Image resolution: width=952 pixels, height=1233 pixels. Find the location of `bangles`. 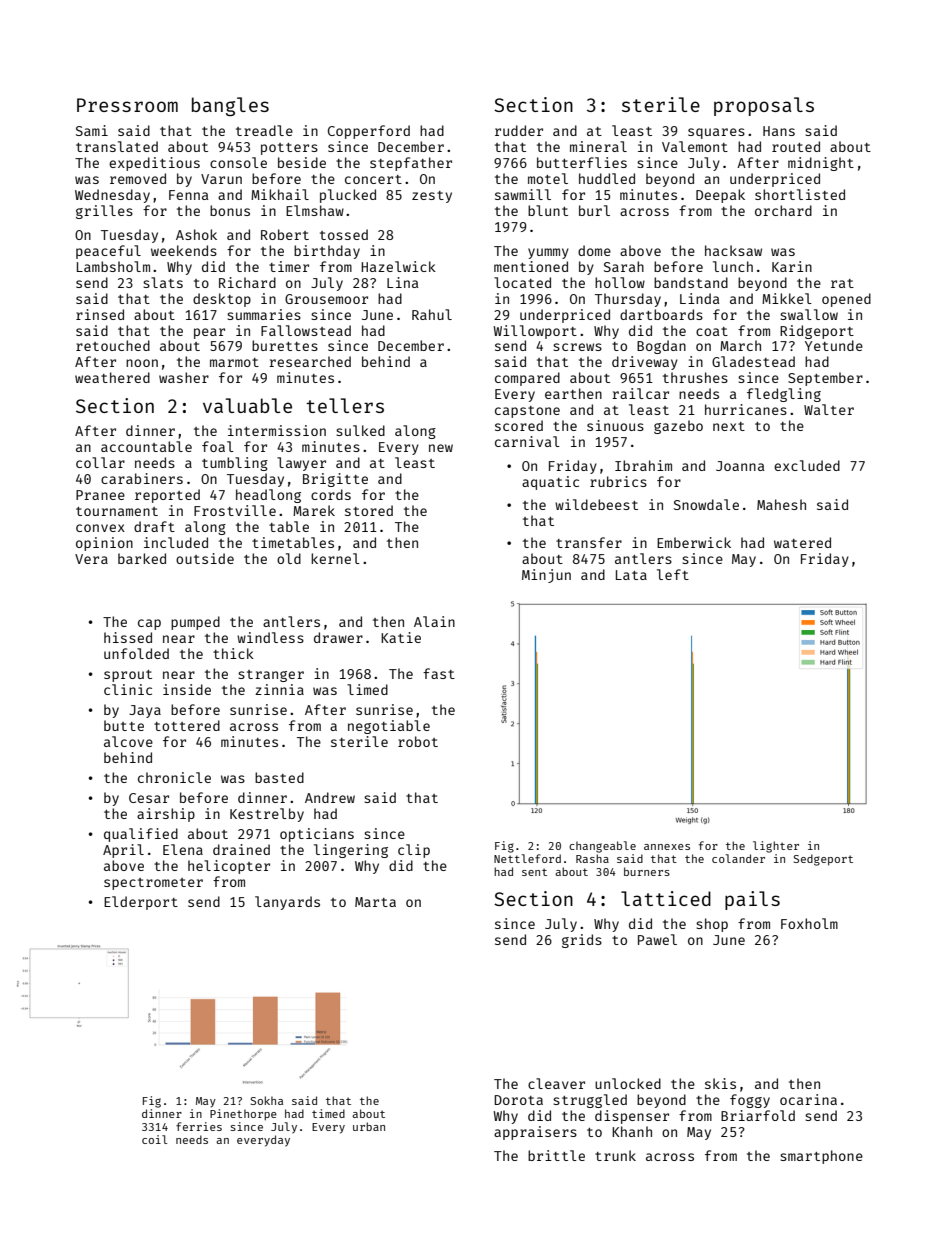

bangles is located at coordinates (230, 106).
